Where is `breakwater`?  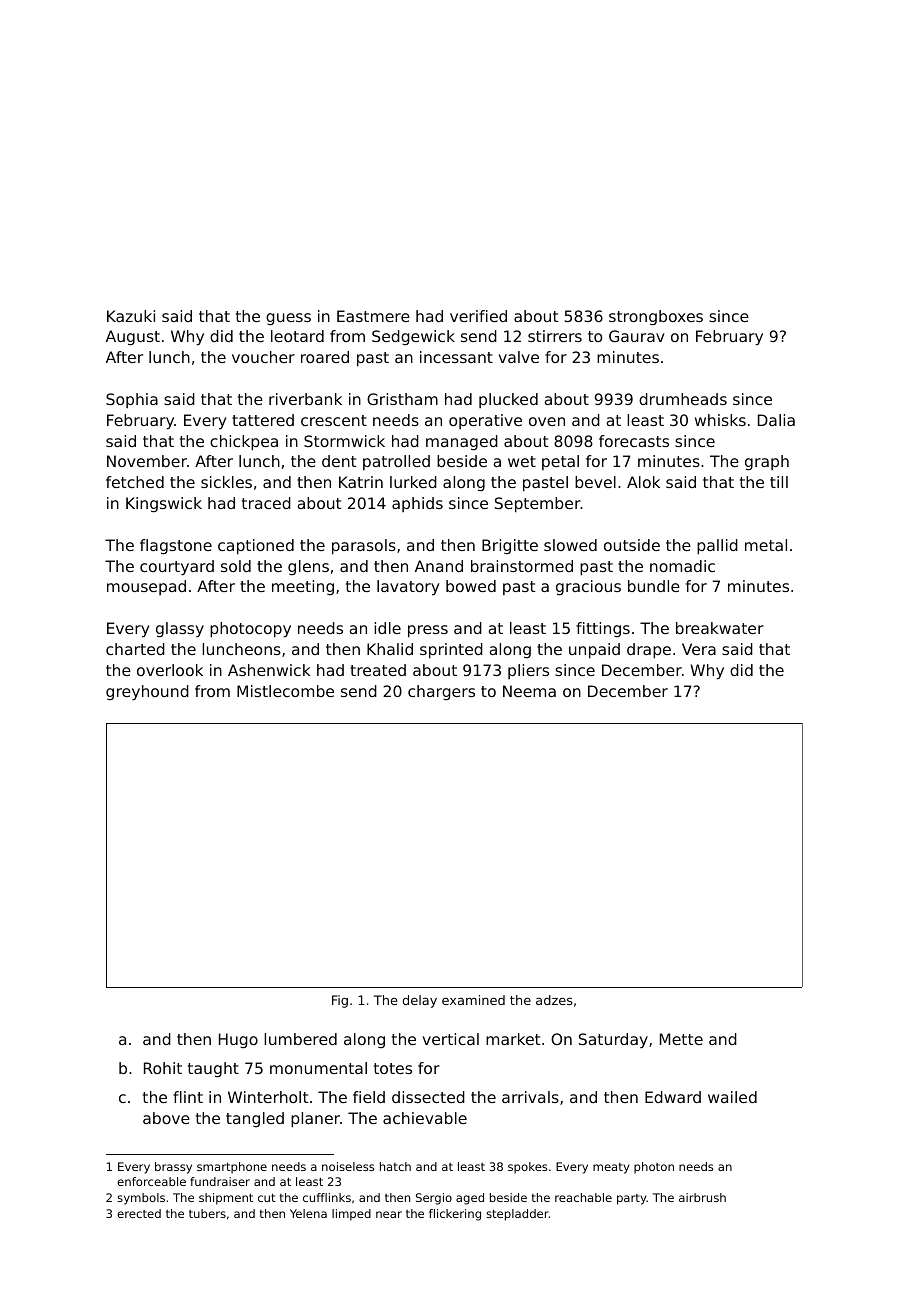 breakwater is located at coordinates (720, 628).
